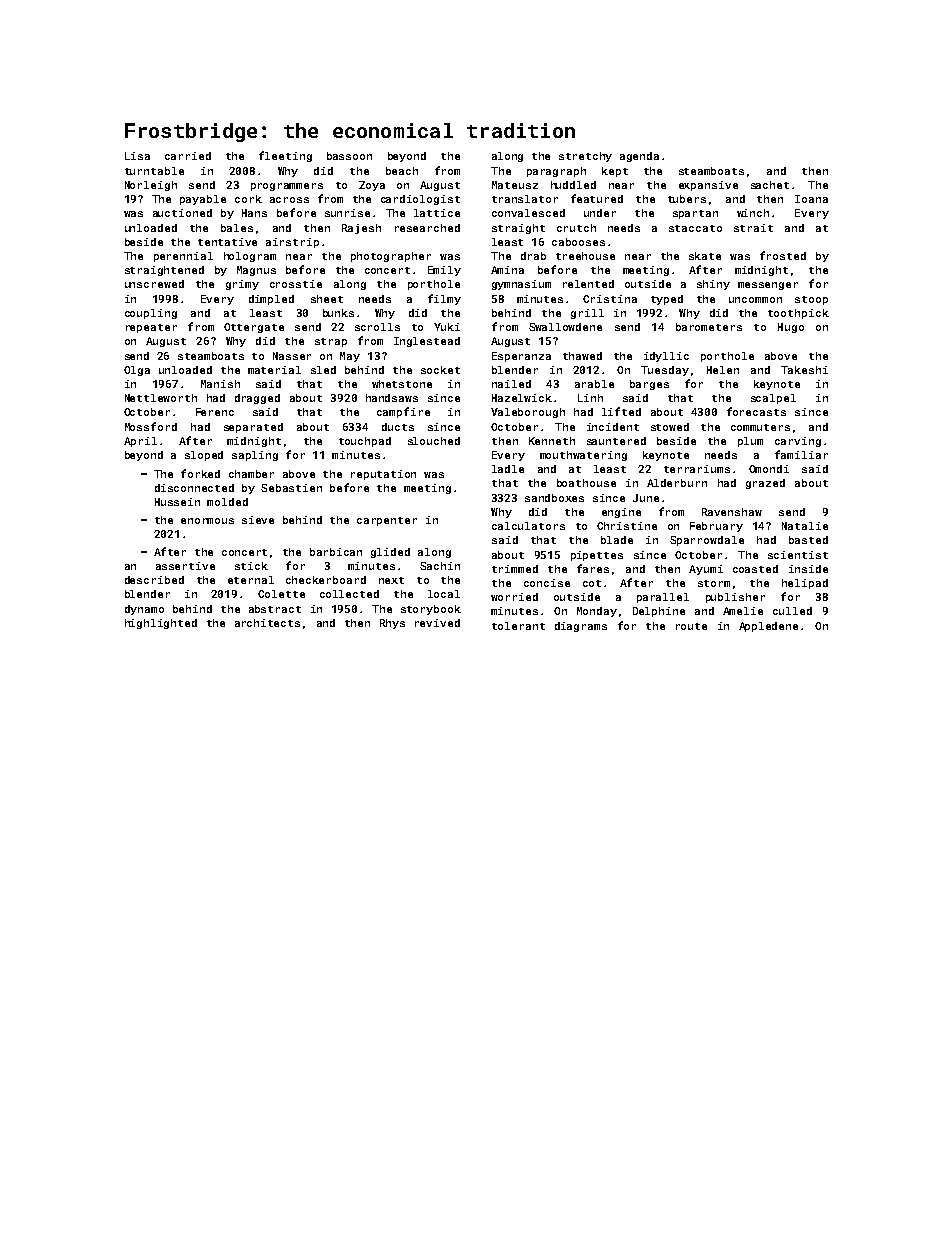 The height and width of the page is (1233, 952). What do you see at coordinates (792, 611) in the page?
I see `culled` at bounding box center [792, 611].
